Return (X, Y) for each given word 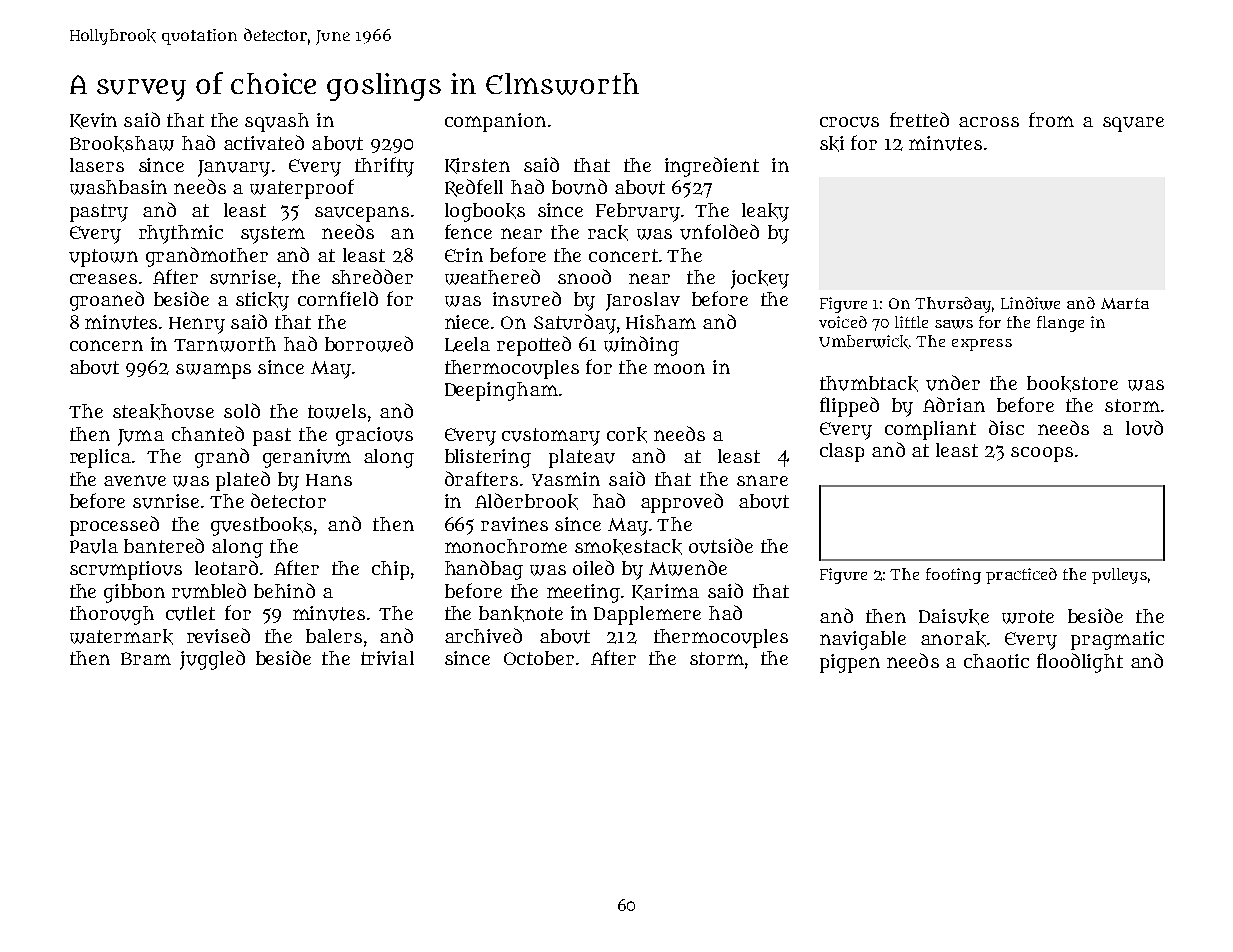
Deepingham (501, 391)
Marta (1125, 303)
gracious (374, 436)
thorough (112, 615)
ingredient (712, 167)
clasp (842, 452)
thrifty (384, 167)
